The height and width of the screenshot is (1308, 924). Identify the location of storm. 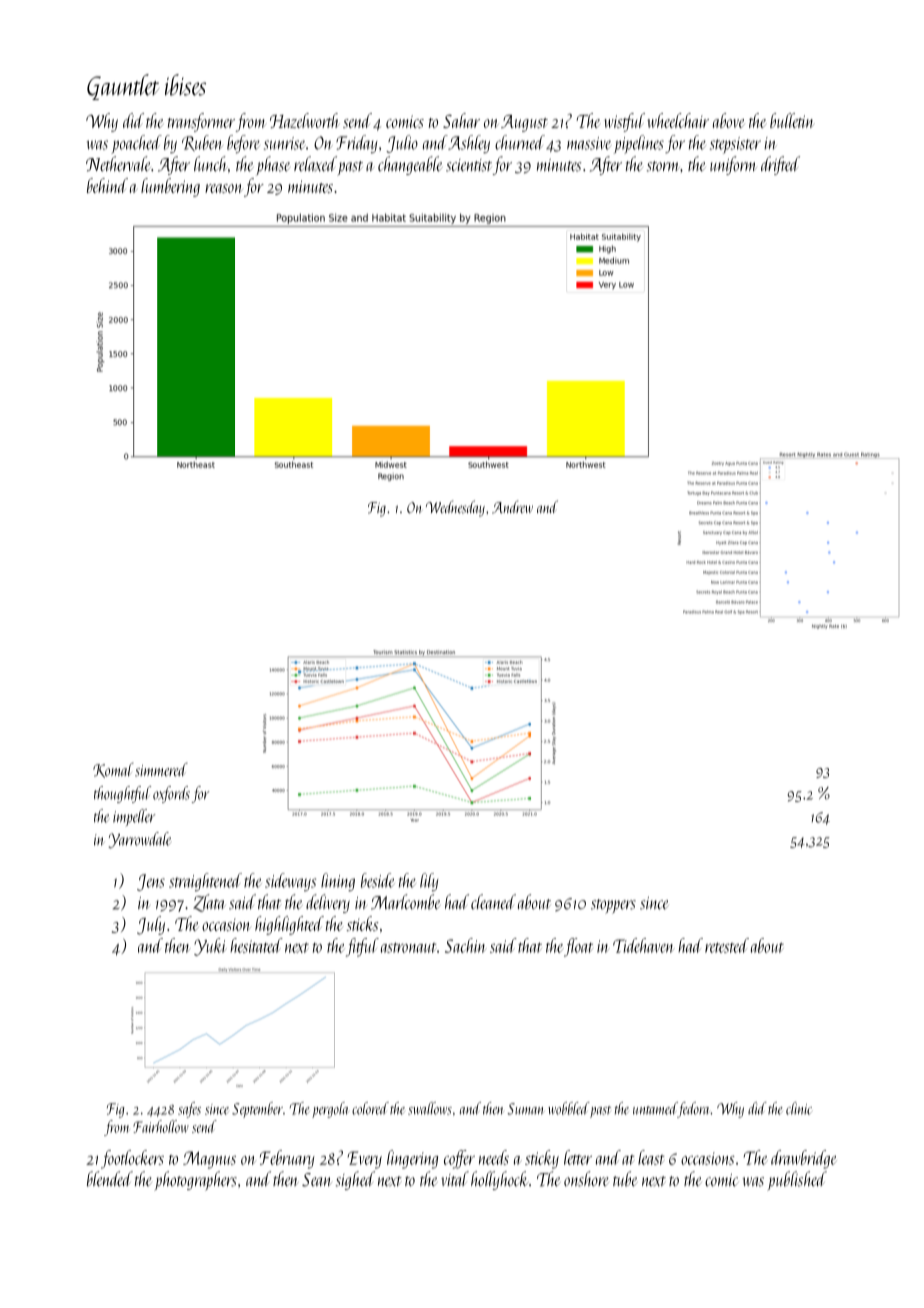
(663, 166).
